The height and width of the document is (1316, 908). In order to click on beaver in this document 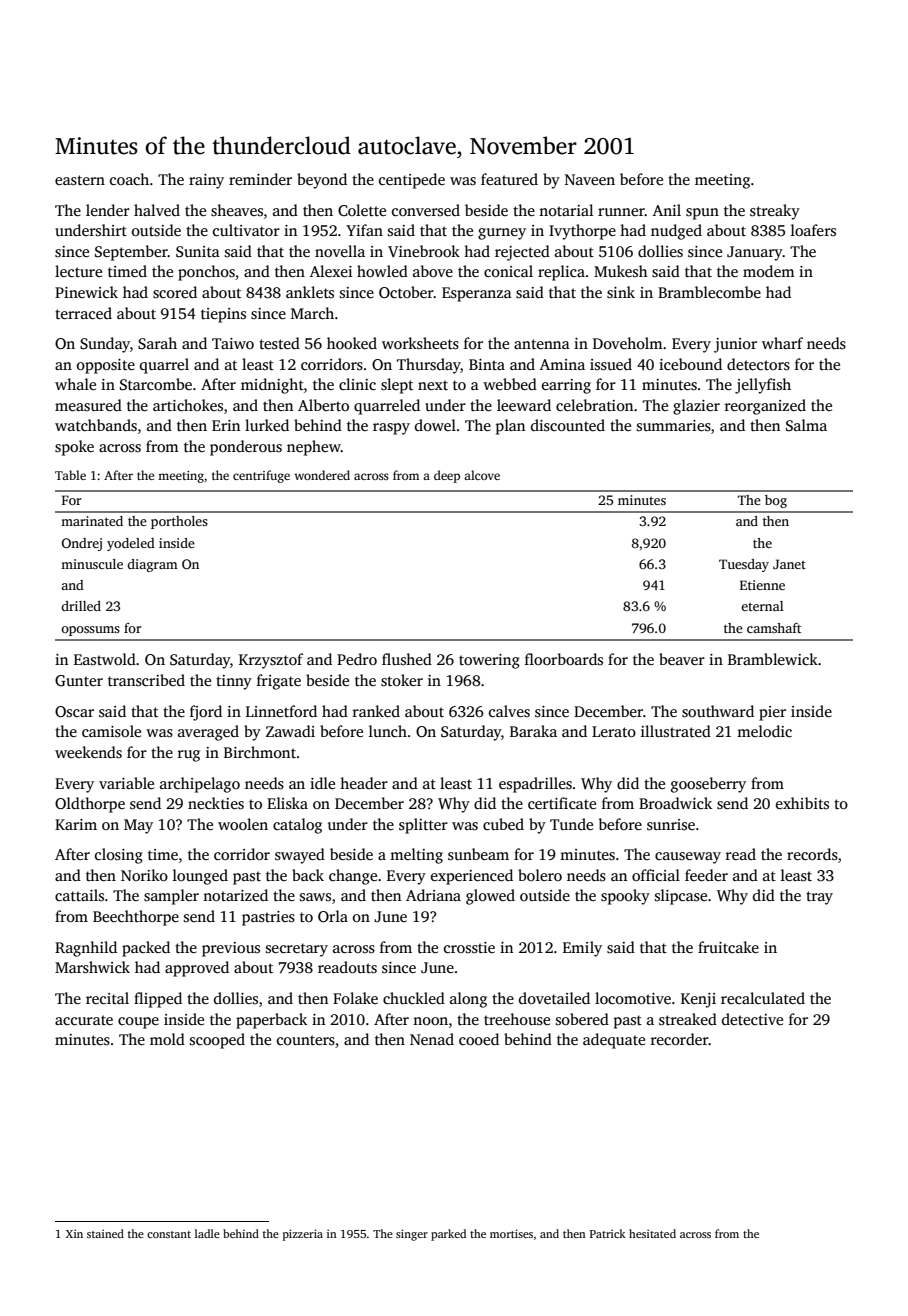, I will do `click(682, 659)`.
